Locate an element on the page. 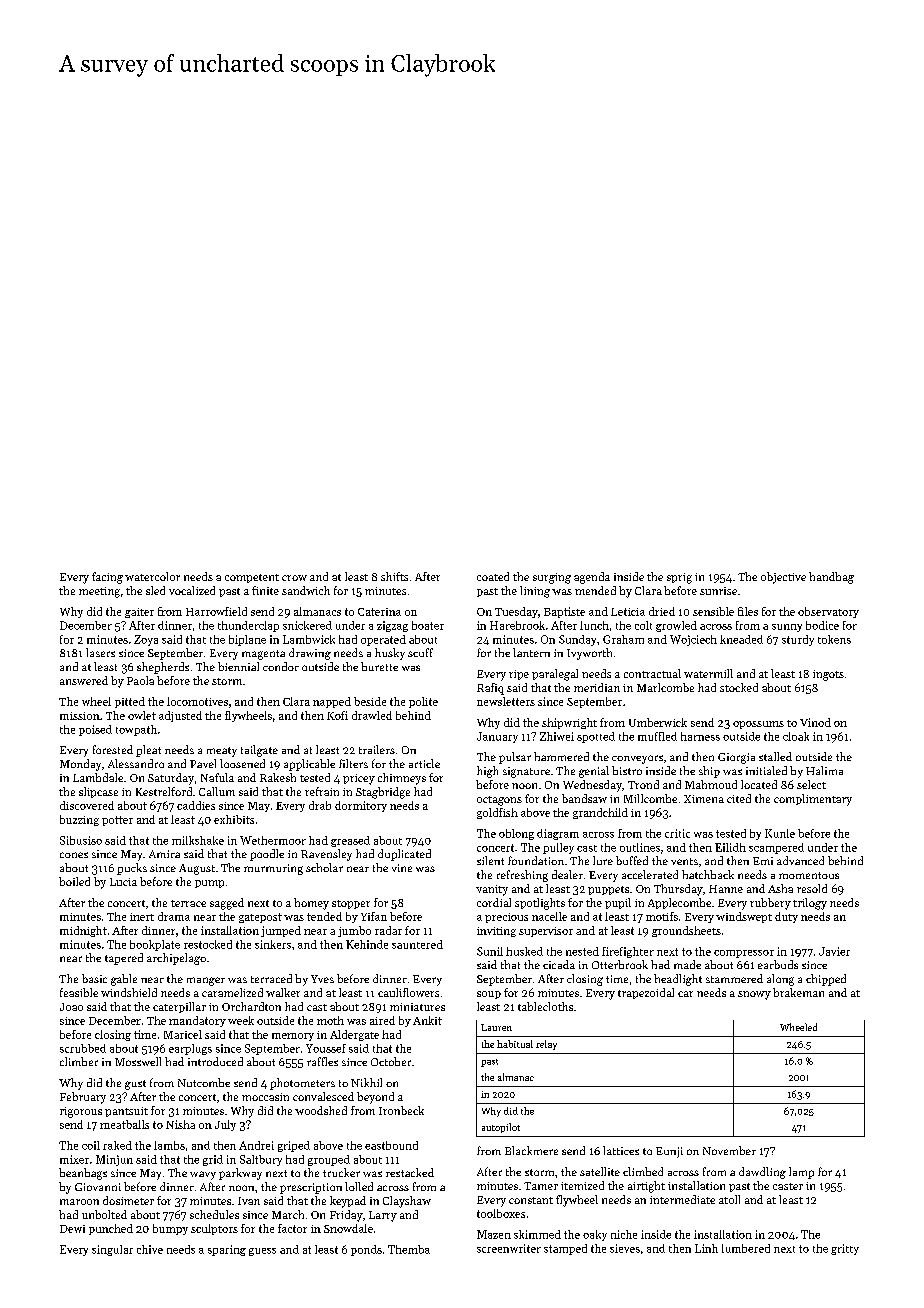 This page has height=1308, width=924. scampered is located at coordinates (776, 848).
